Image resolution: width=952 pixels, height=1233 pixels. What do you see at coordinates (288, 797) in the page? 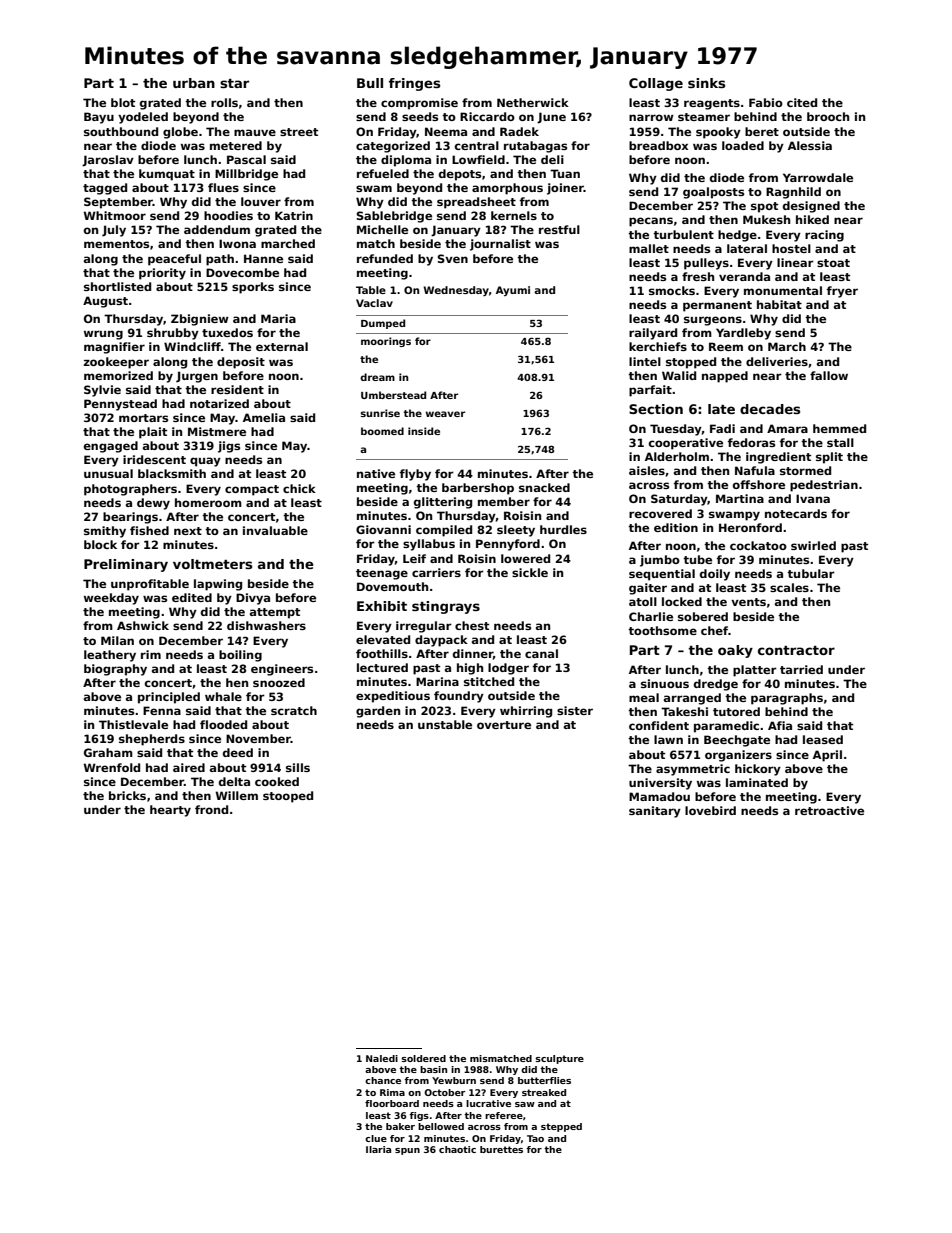
I see `stooped` at bounding box center [288, 797].
